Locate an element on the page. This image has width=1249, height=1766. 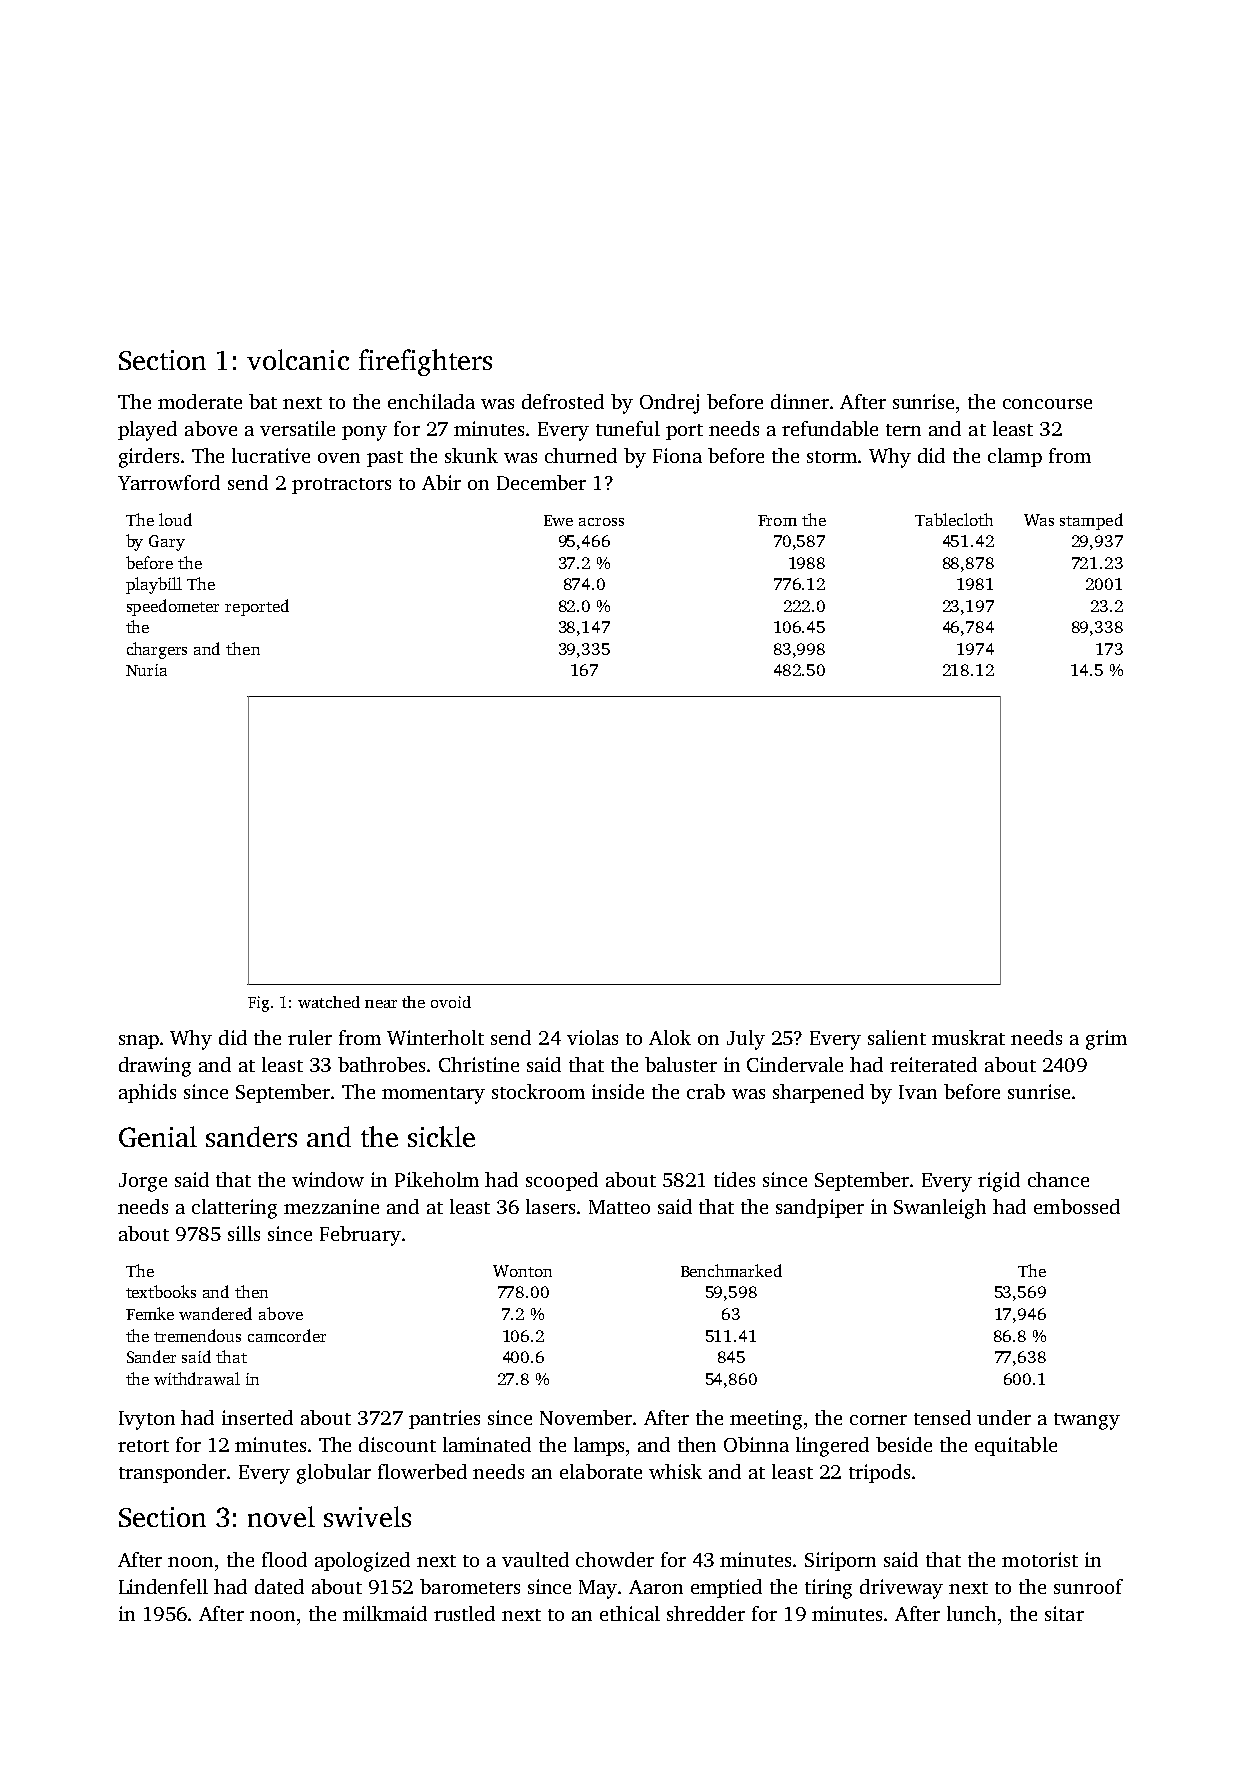
Tablecloth is located at coordinates (954, 519).
